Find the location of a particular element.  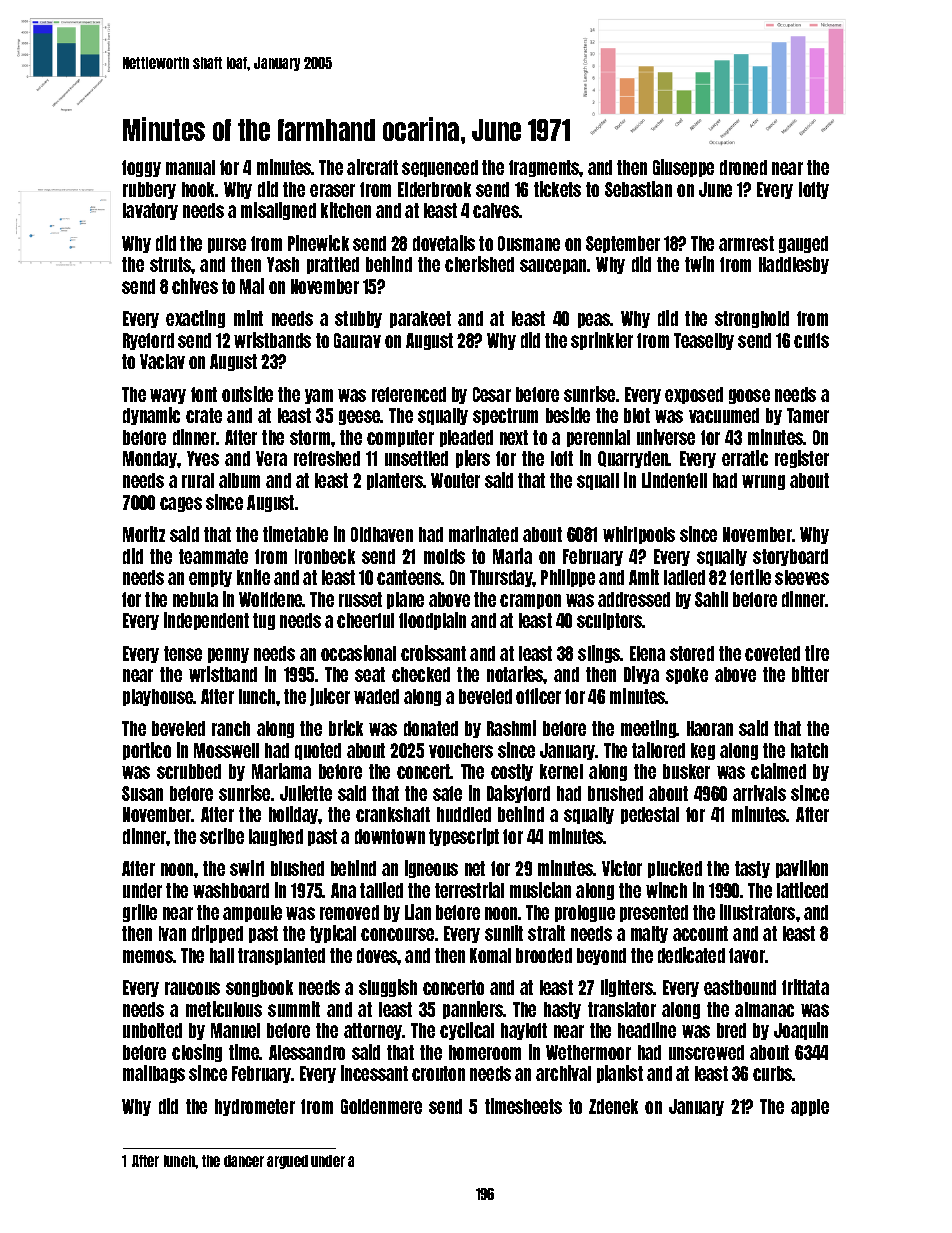

yam is located at coordinates (319, 396).
